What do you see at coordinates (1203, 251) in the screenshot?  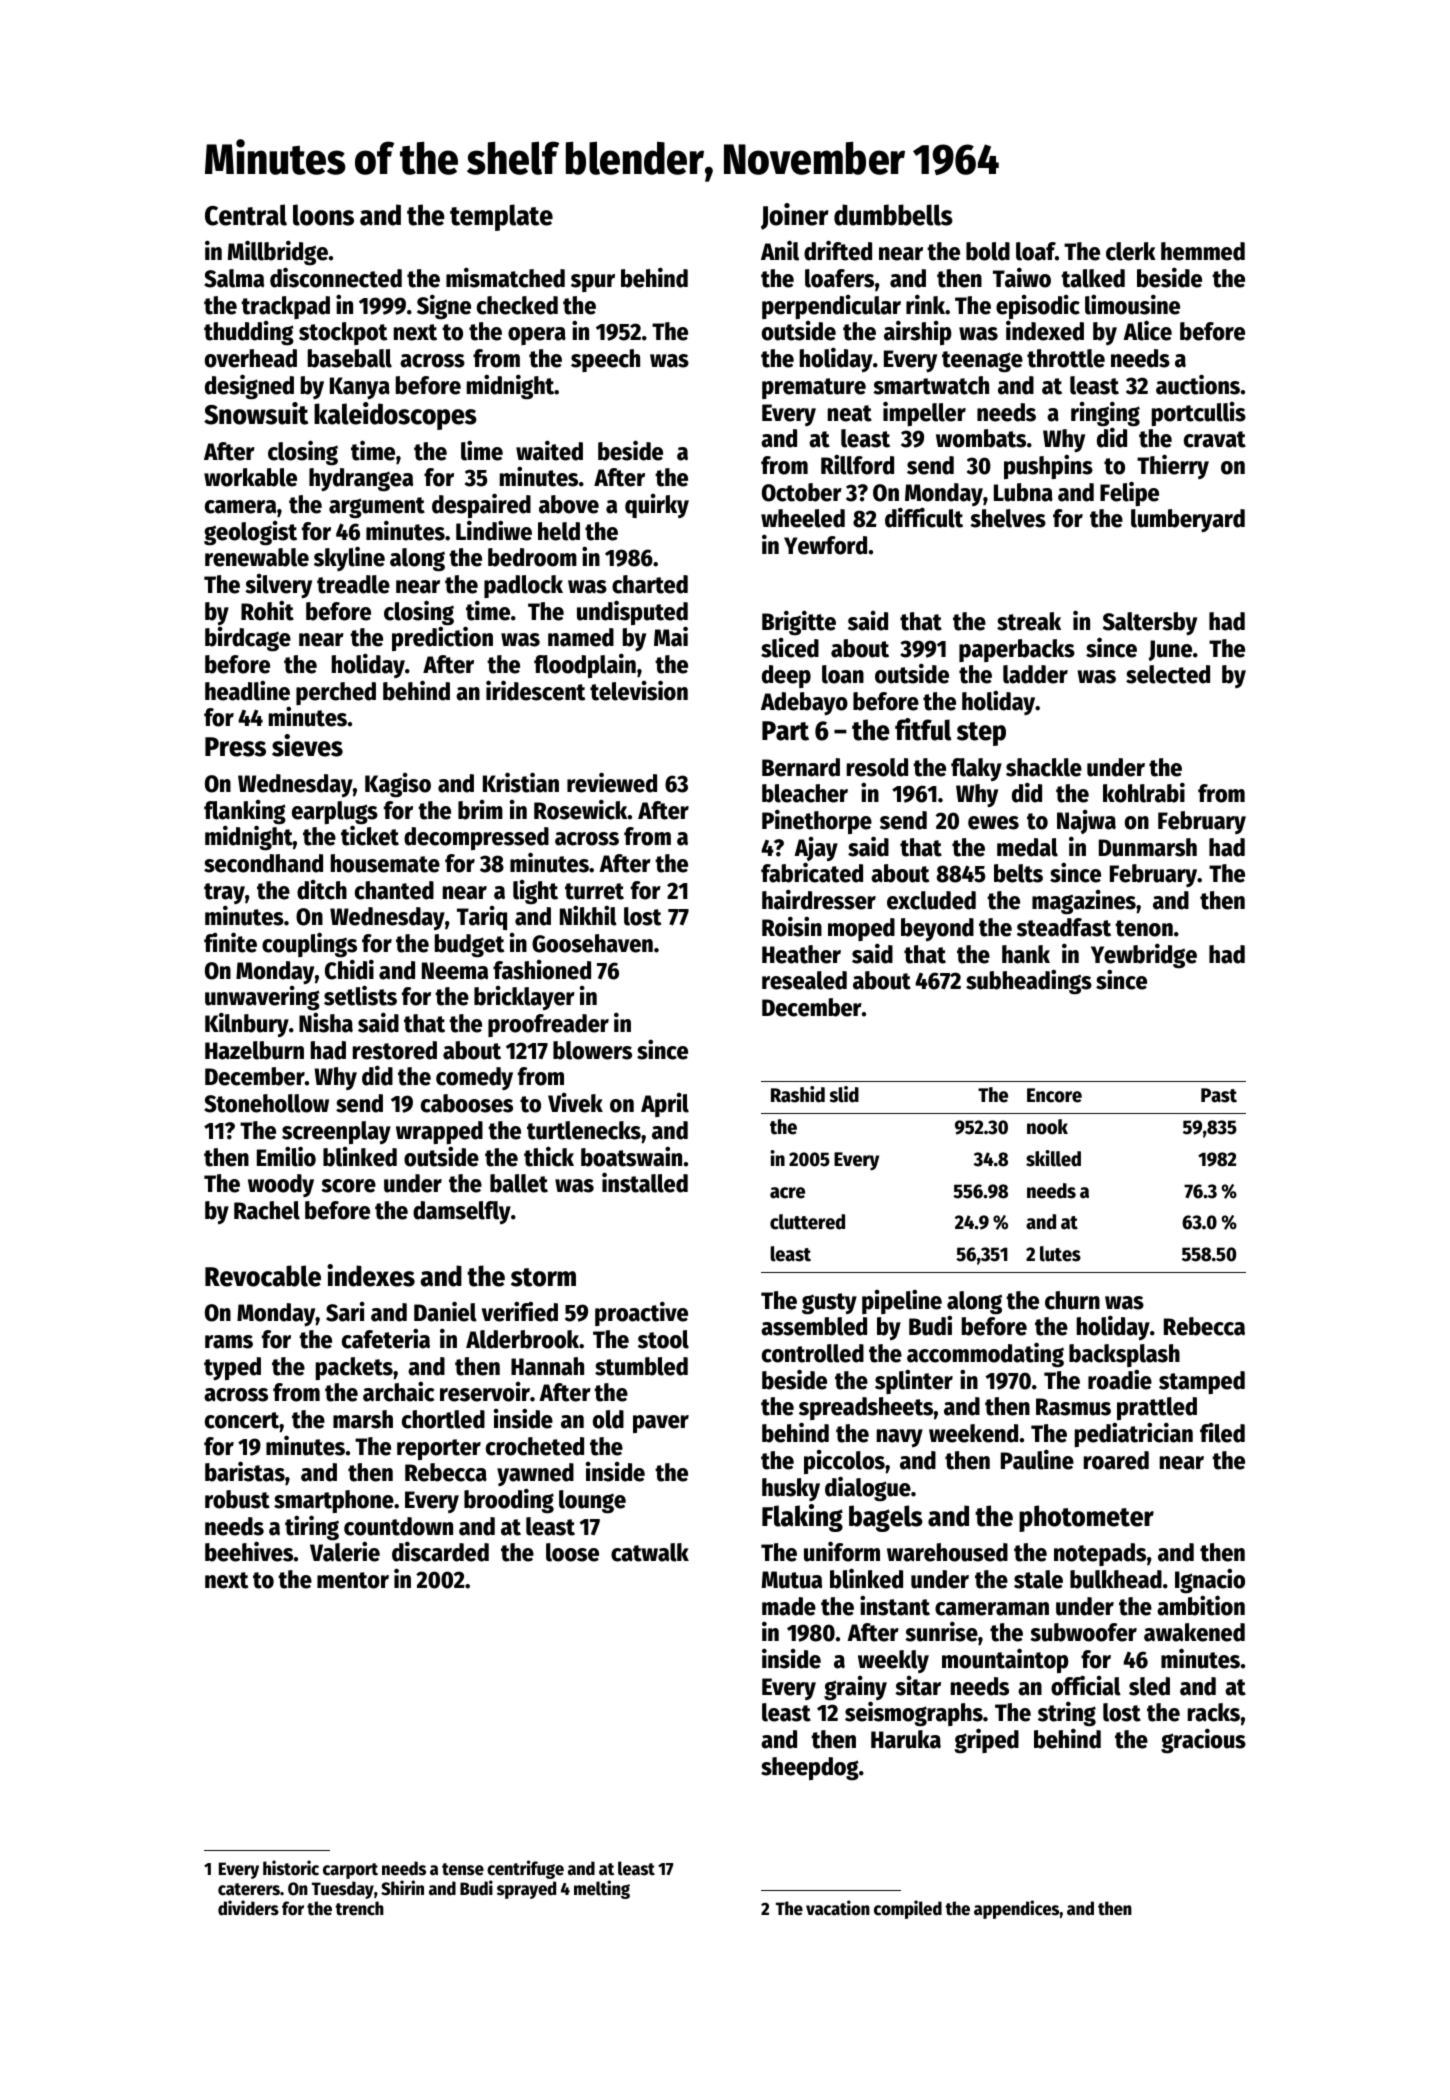 I see `hemmed` at bounding box center [1203, 251].
